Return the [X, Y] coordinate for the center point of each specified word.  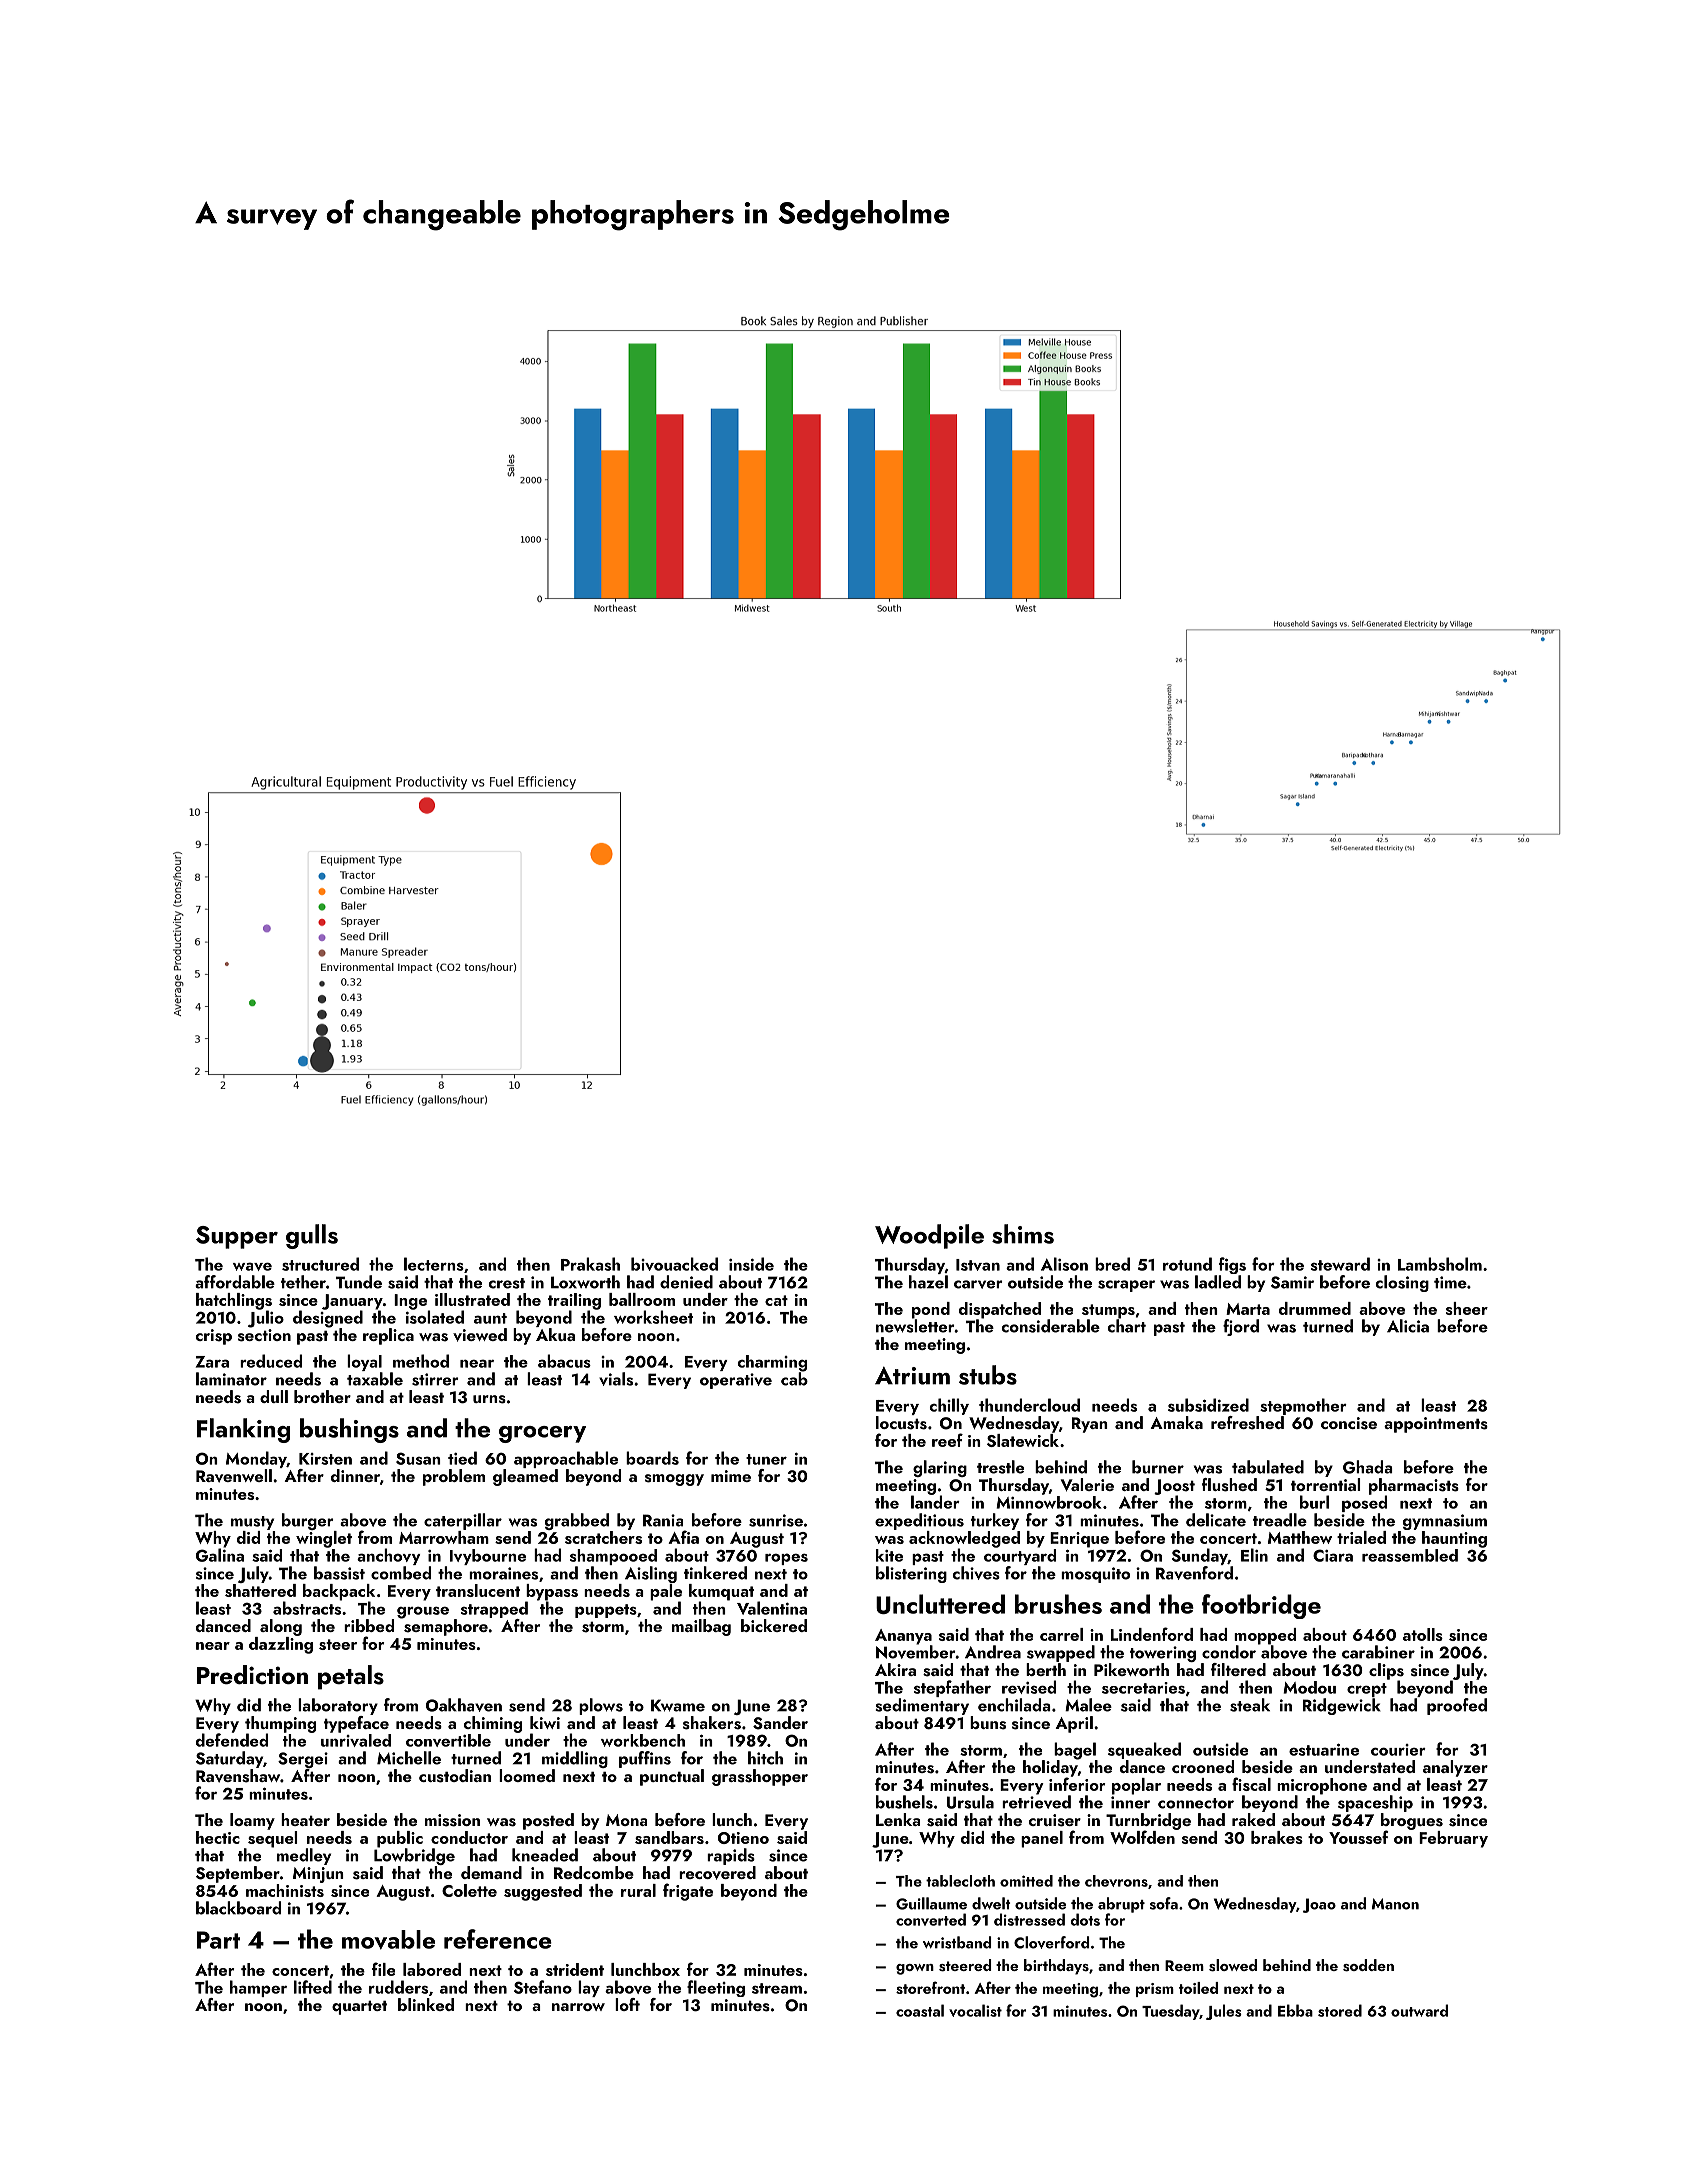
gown [915, 1969]
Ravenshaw [238, 1776]
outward [1419, 2010]
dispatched [1000, 1310]
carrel [1061, 1634]
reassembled [1410, 1555]
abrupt [1121, 1905]
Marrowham [444, 1537]
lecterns [434, 1264]
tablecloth [960, 1881]
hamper [258, 1988]
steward [1340, 1264]
